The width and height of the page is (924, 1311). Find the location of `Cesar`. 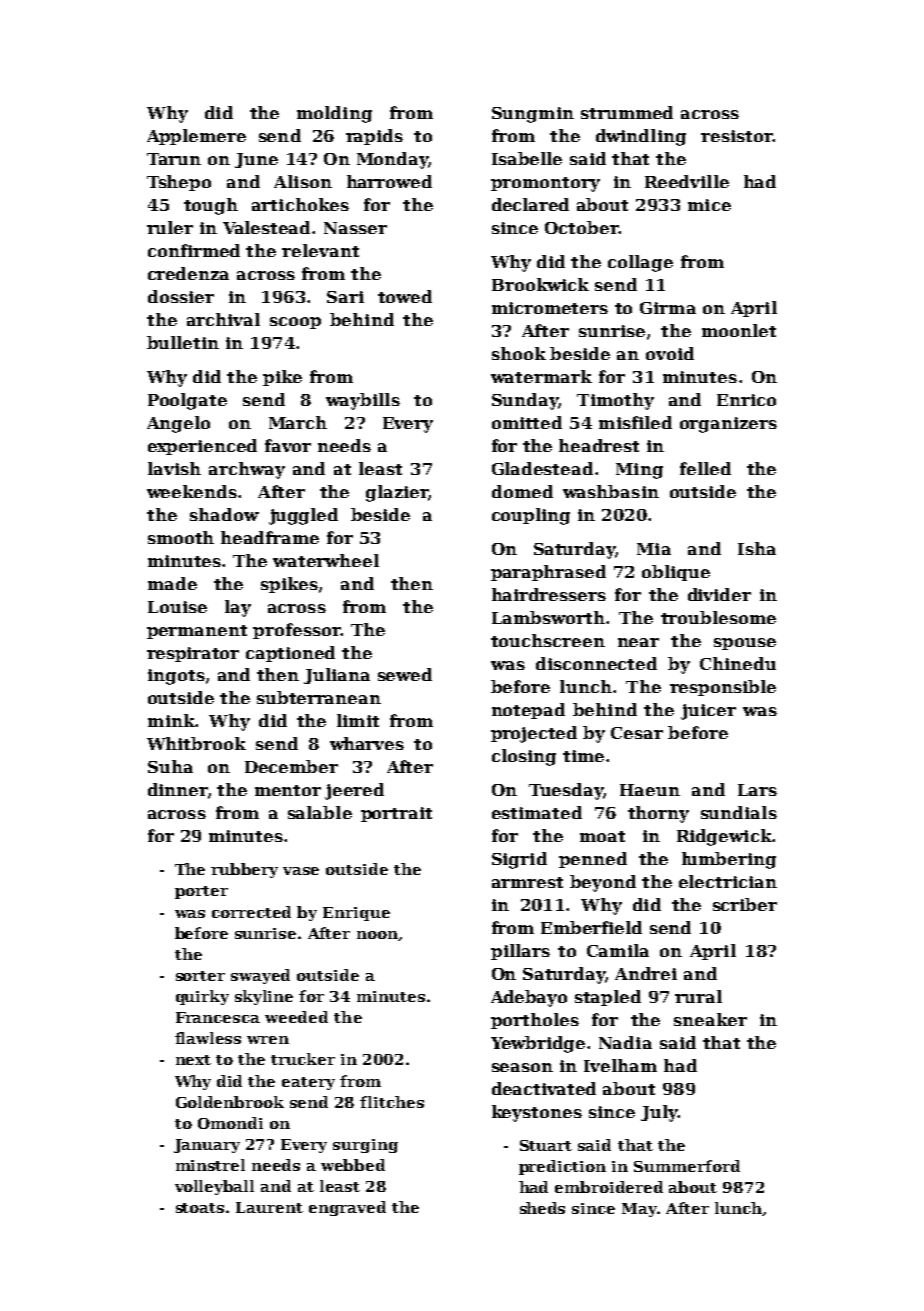

Cesar is located at coordinates (637, 733).
